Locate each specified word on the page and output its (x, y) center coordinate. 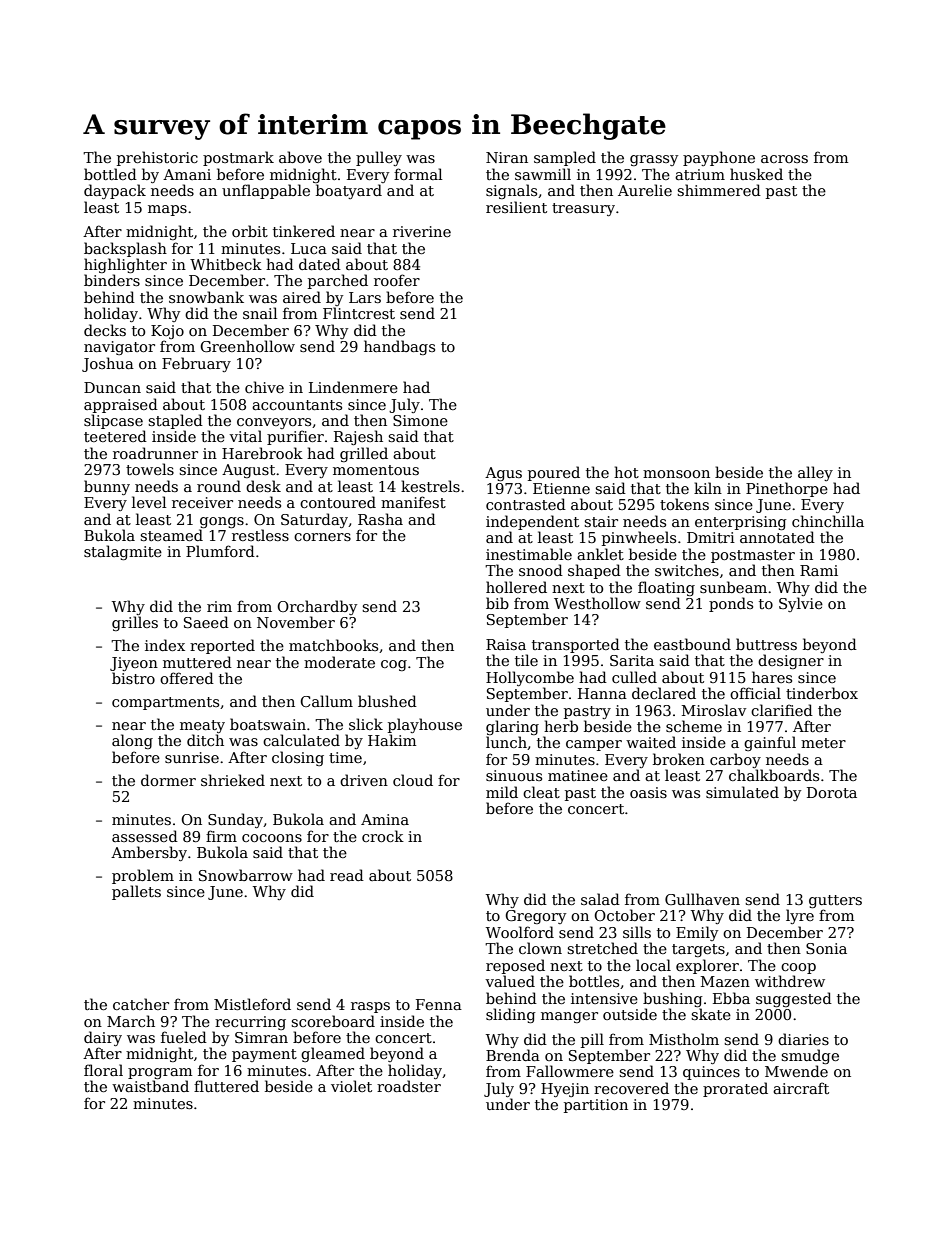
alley (815, 473)
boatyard (349, 191)
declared (664, 693)
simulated (742, 792)
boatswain (268, 724)
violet (351, 1086)
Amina (385, 819)
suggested (794, 999)
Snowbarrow (246, 875)
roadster (409, 1086)
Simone (420, 420)
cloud (413, 780)
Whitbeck (226, 264)
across (784, 159)
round (219, 486)
